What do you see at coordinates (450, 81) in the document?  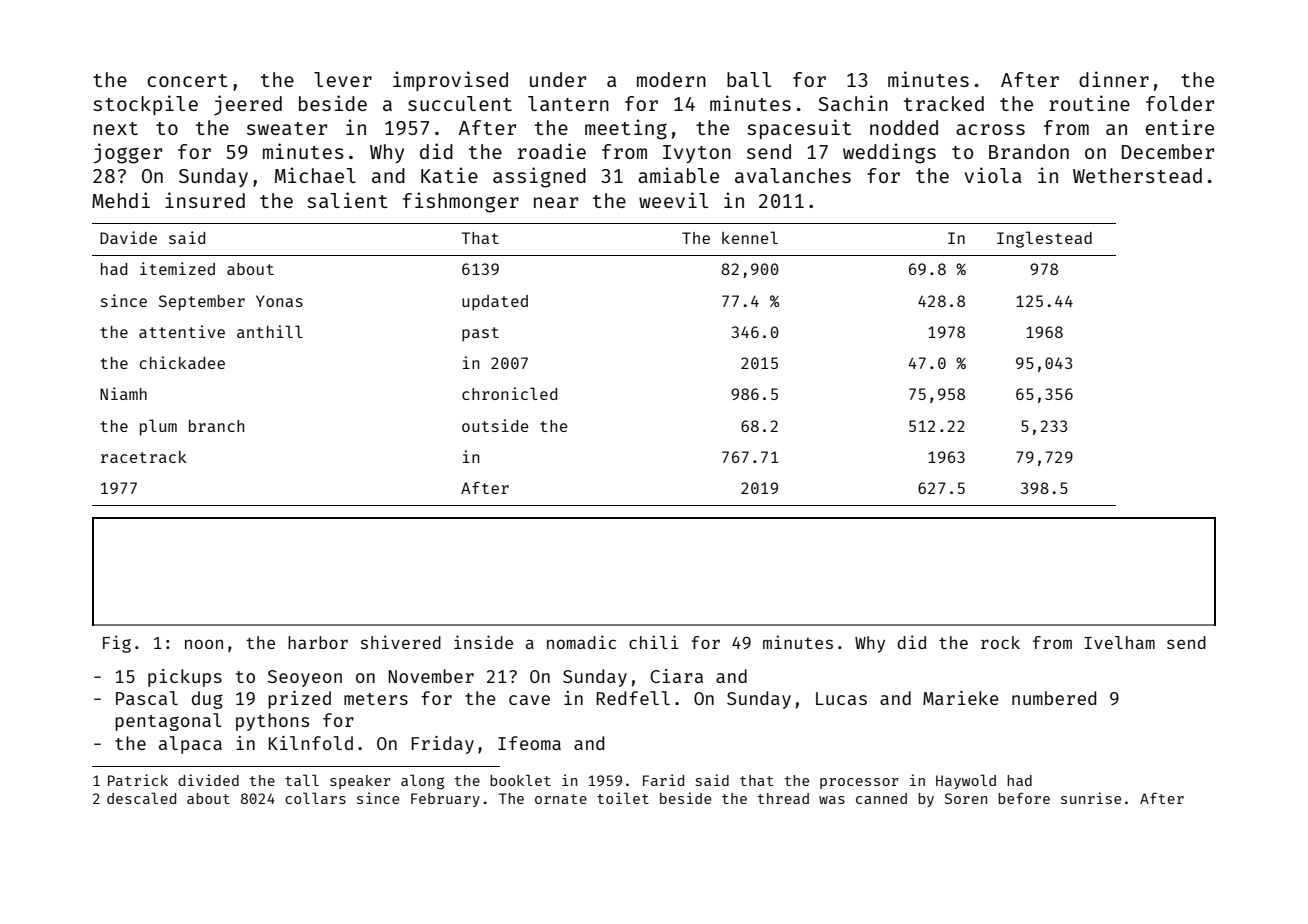 I see `improvised` at bounding box center [450, 81].
